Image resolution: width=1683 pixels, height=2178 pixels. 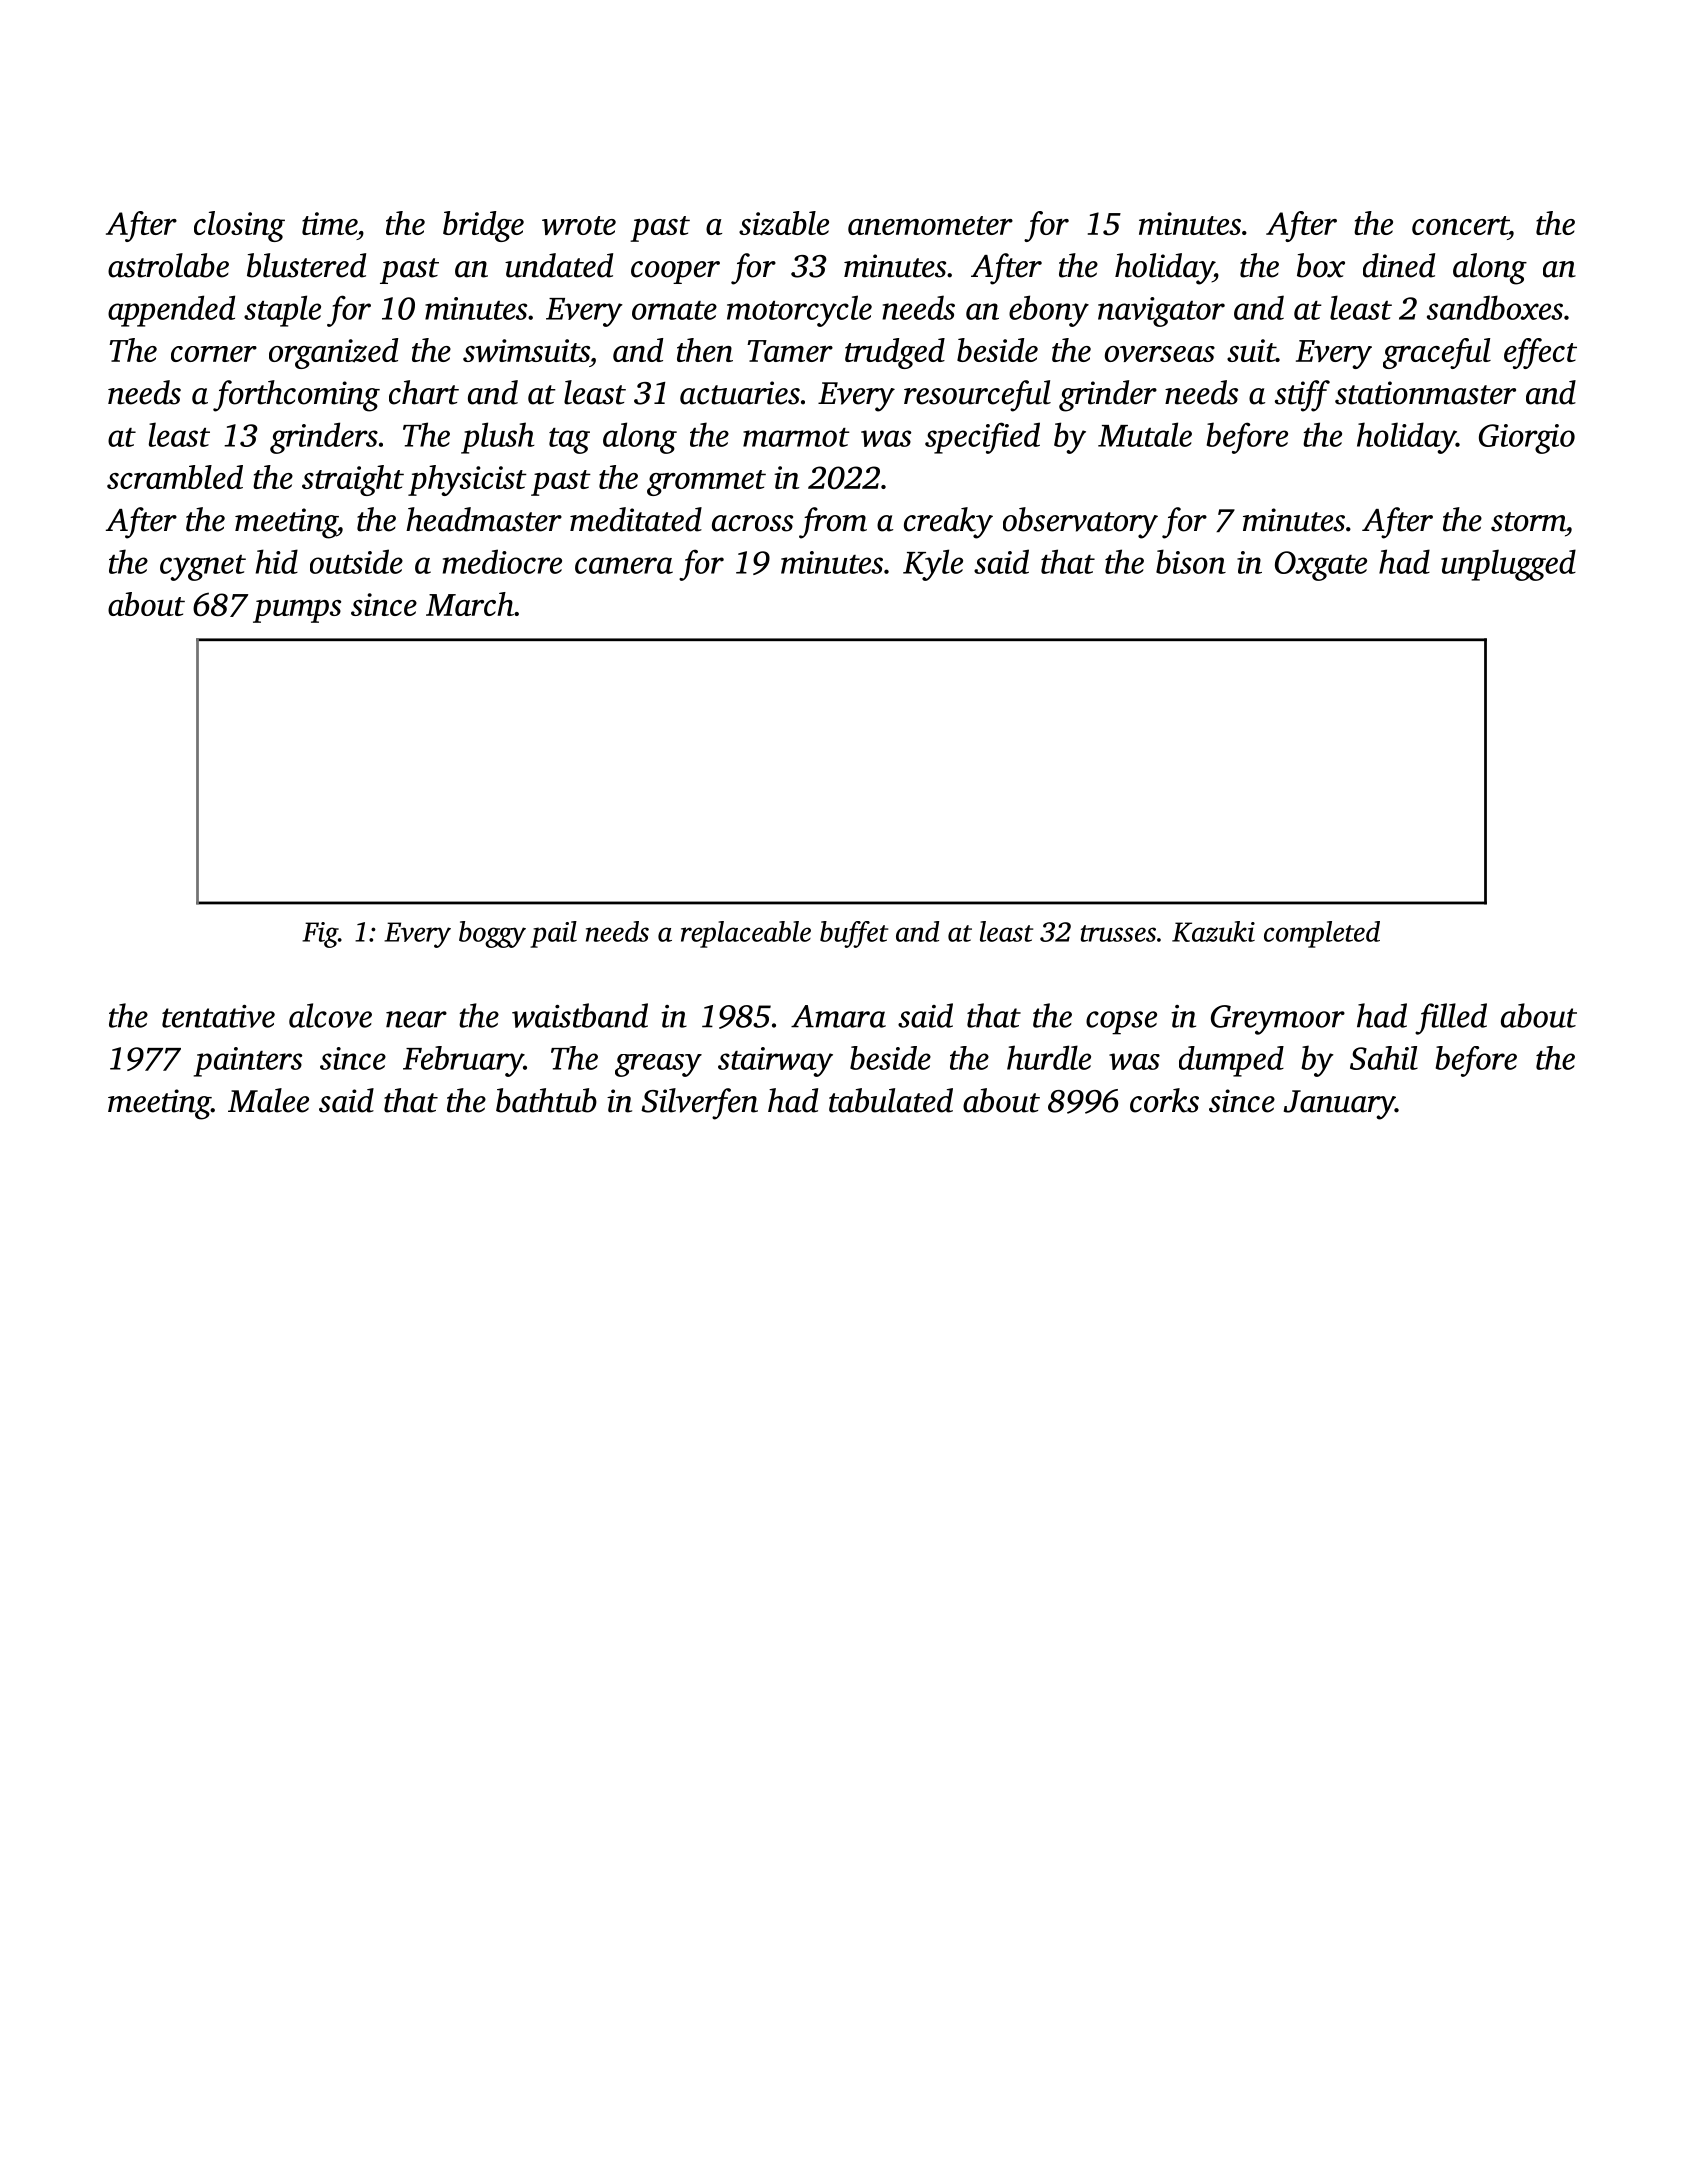 I want to click on trudged, so click(x=895, y=353).
